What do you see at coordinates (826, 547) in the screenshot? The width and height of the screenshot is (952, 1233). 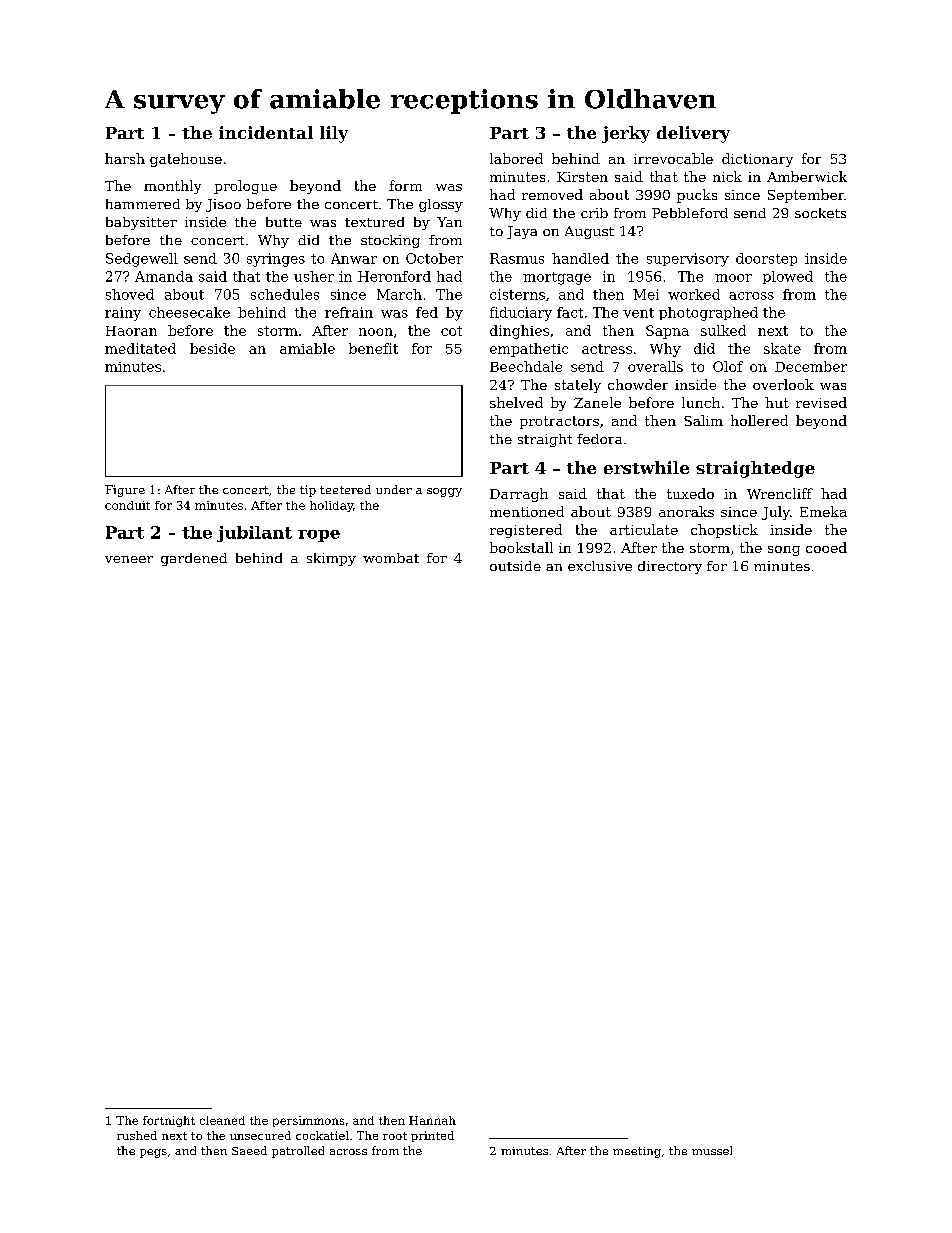 I see `cooed` at bounding box center [826, 547].
